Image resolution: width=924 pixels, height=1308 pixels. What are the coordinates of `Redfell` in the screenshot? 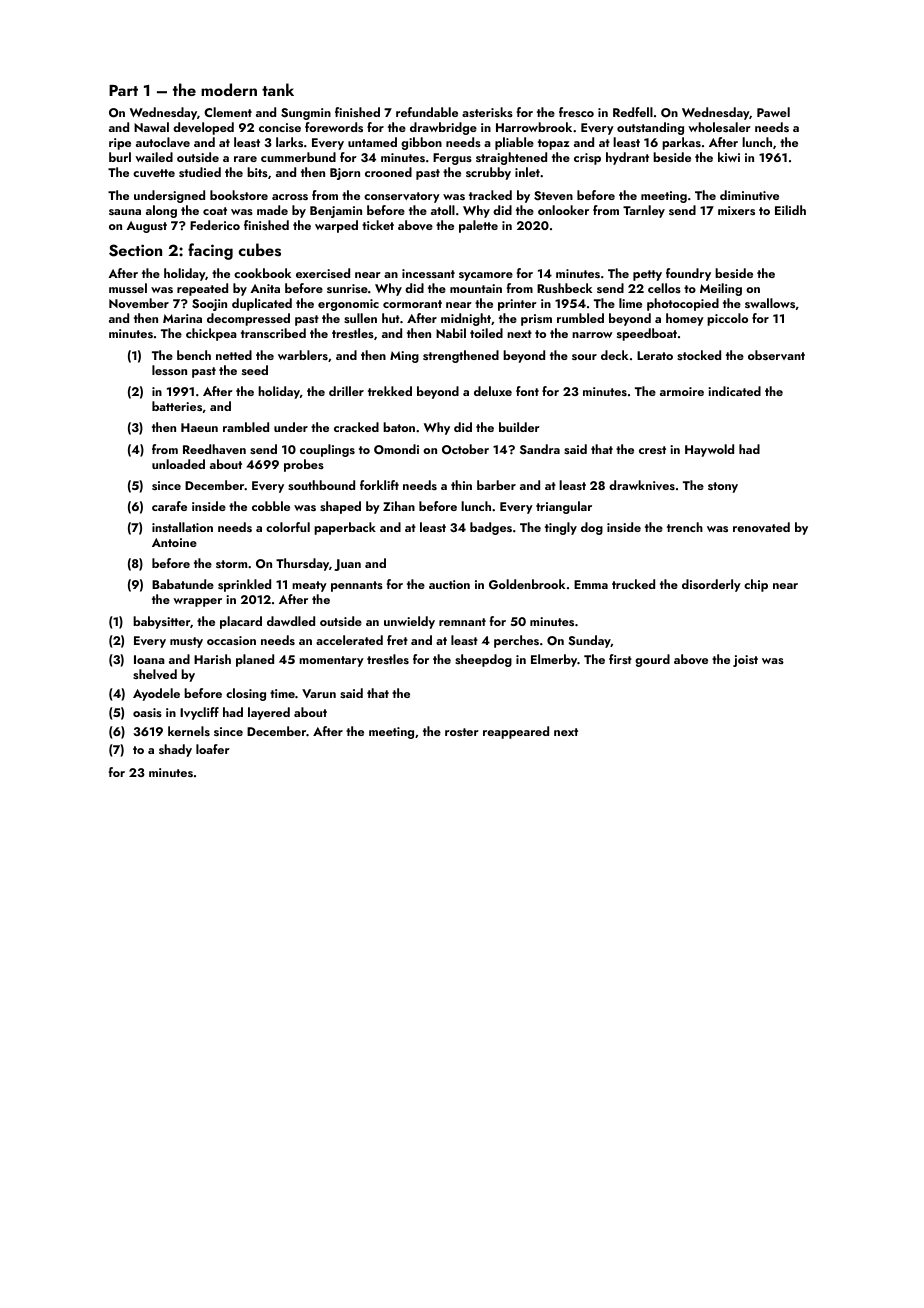 It's located at (633, 112).
